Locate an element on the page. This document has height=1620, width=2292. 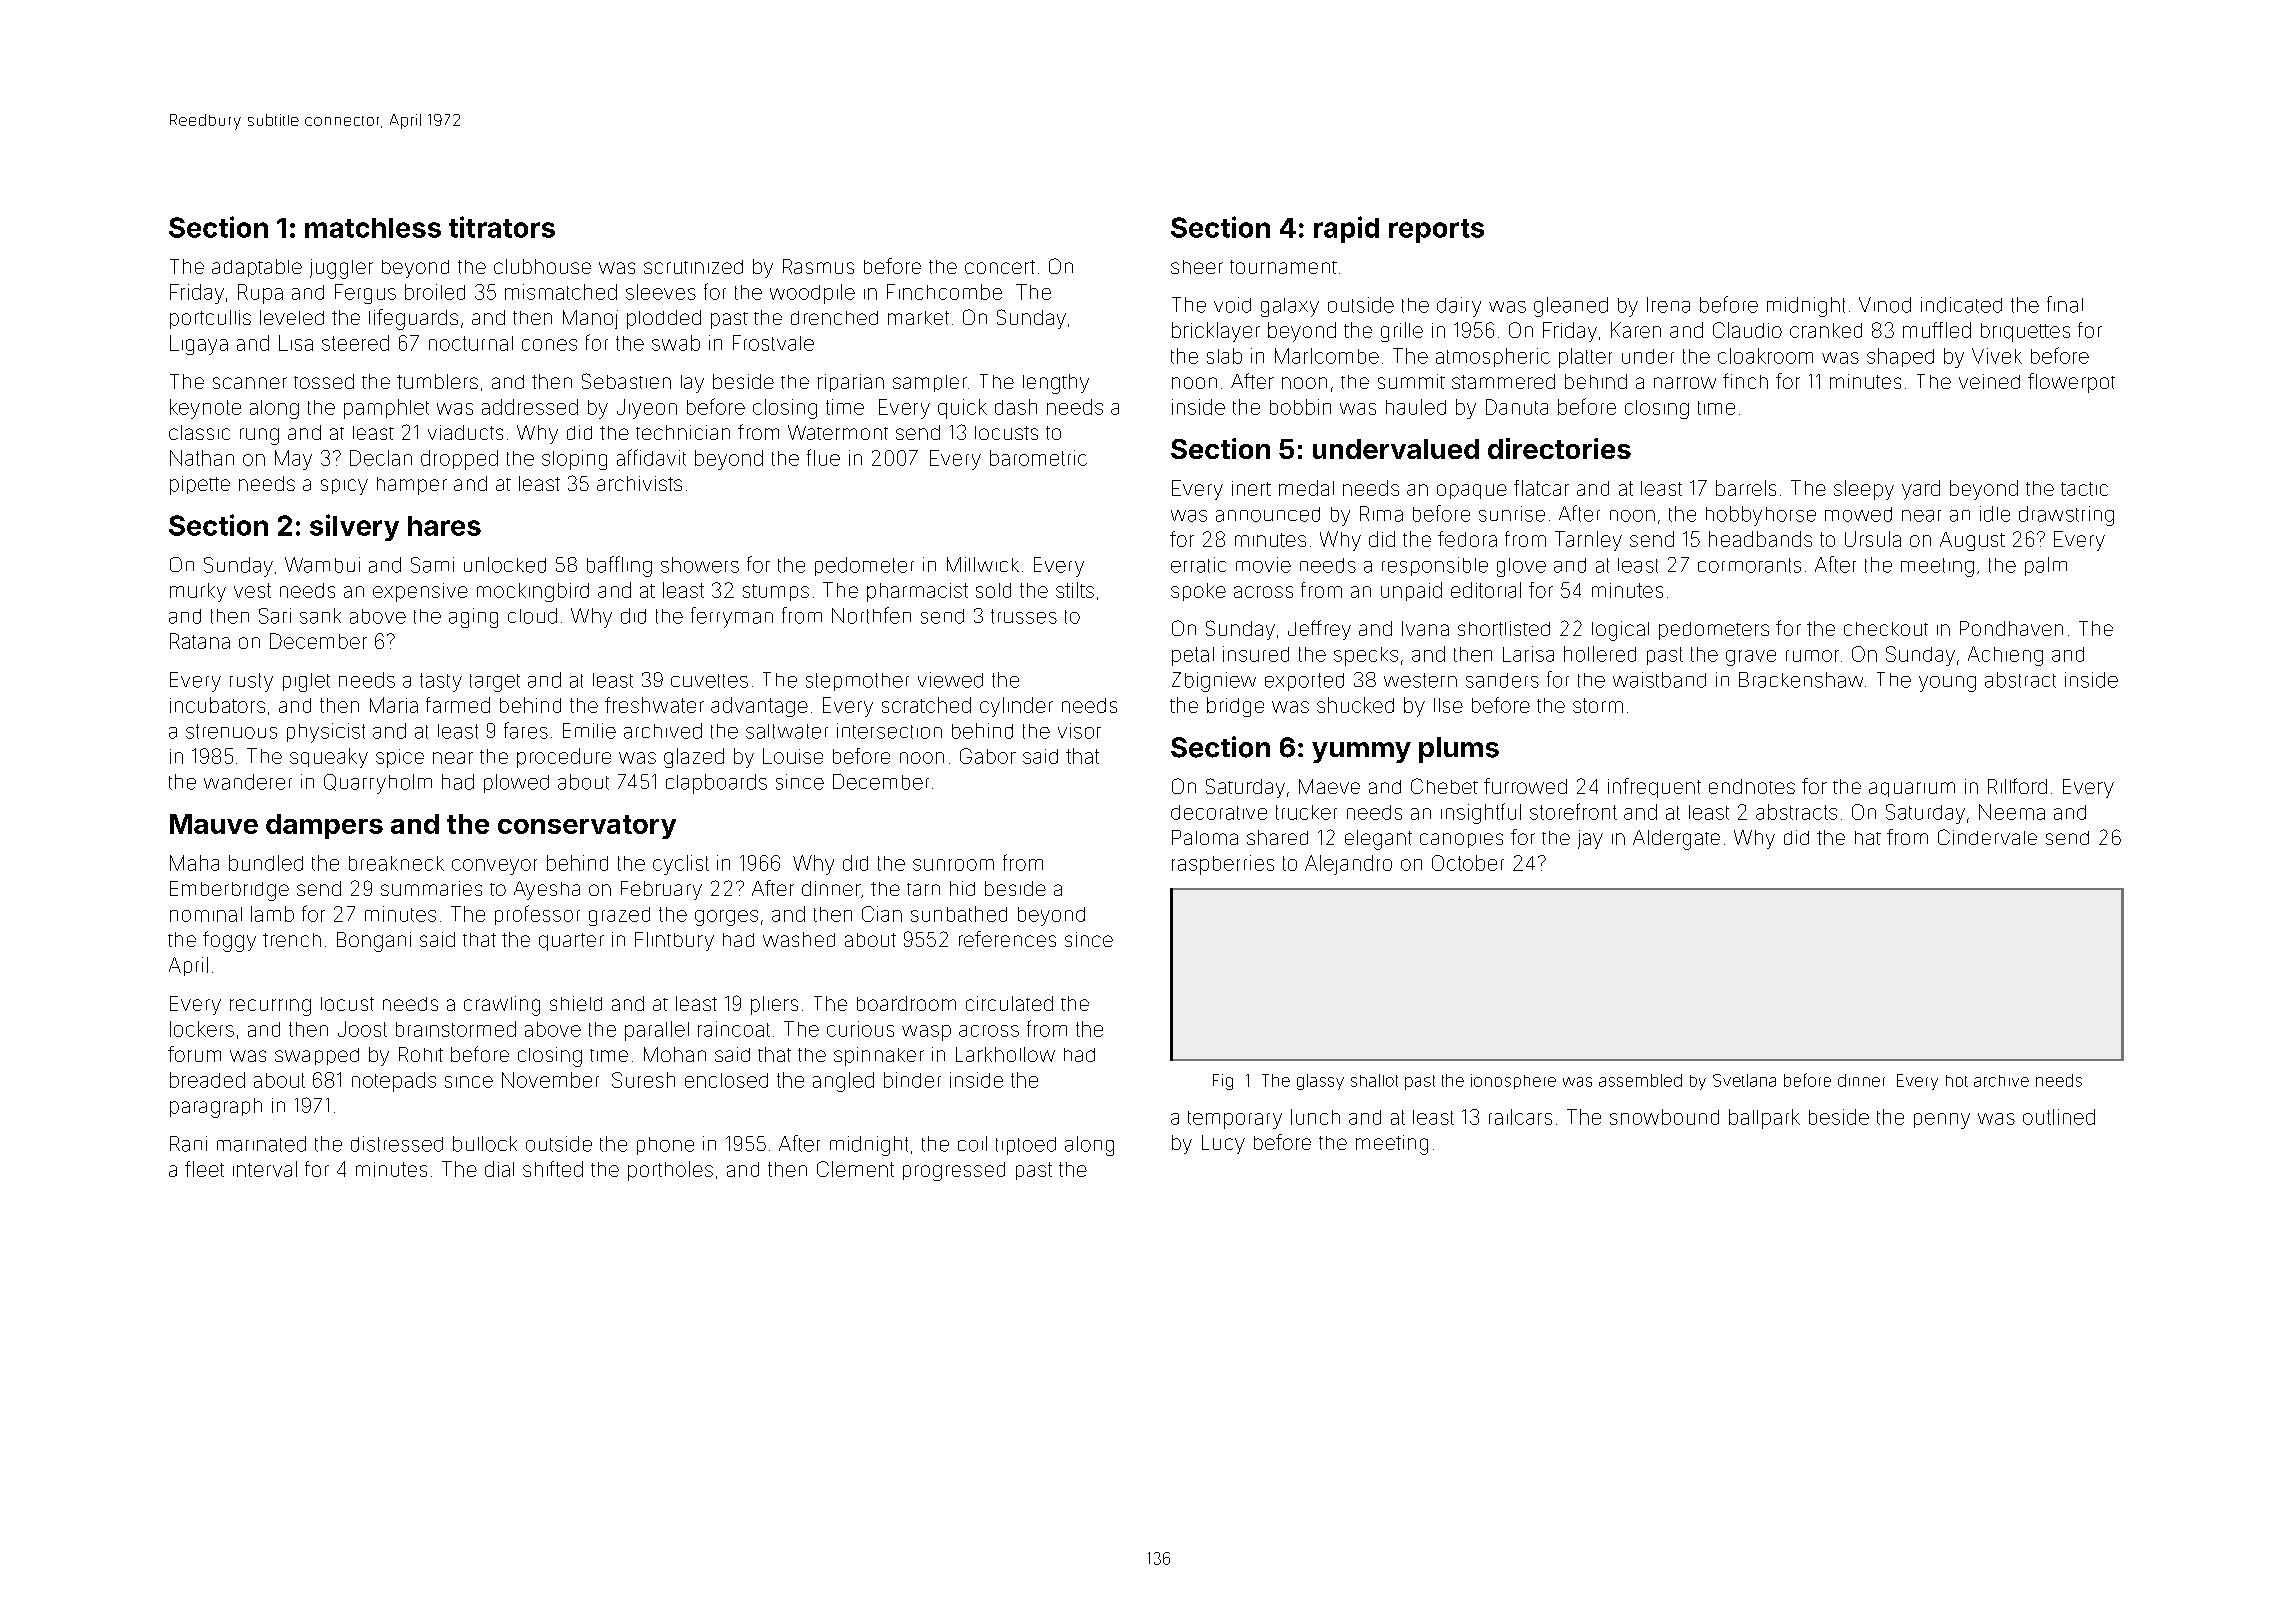
railcars is located at coordinates (1520, 1117).
